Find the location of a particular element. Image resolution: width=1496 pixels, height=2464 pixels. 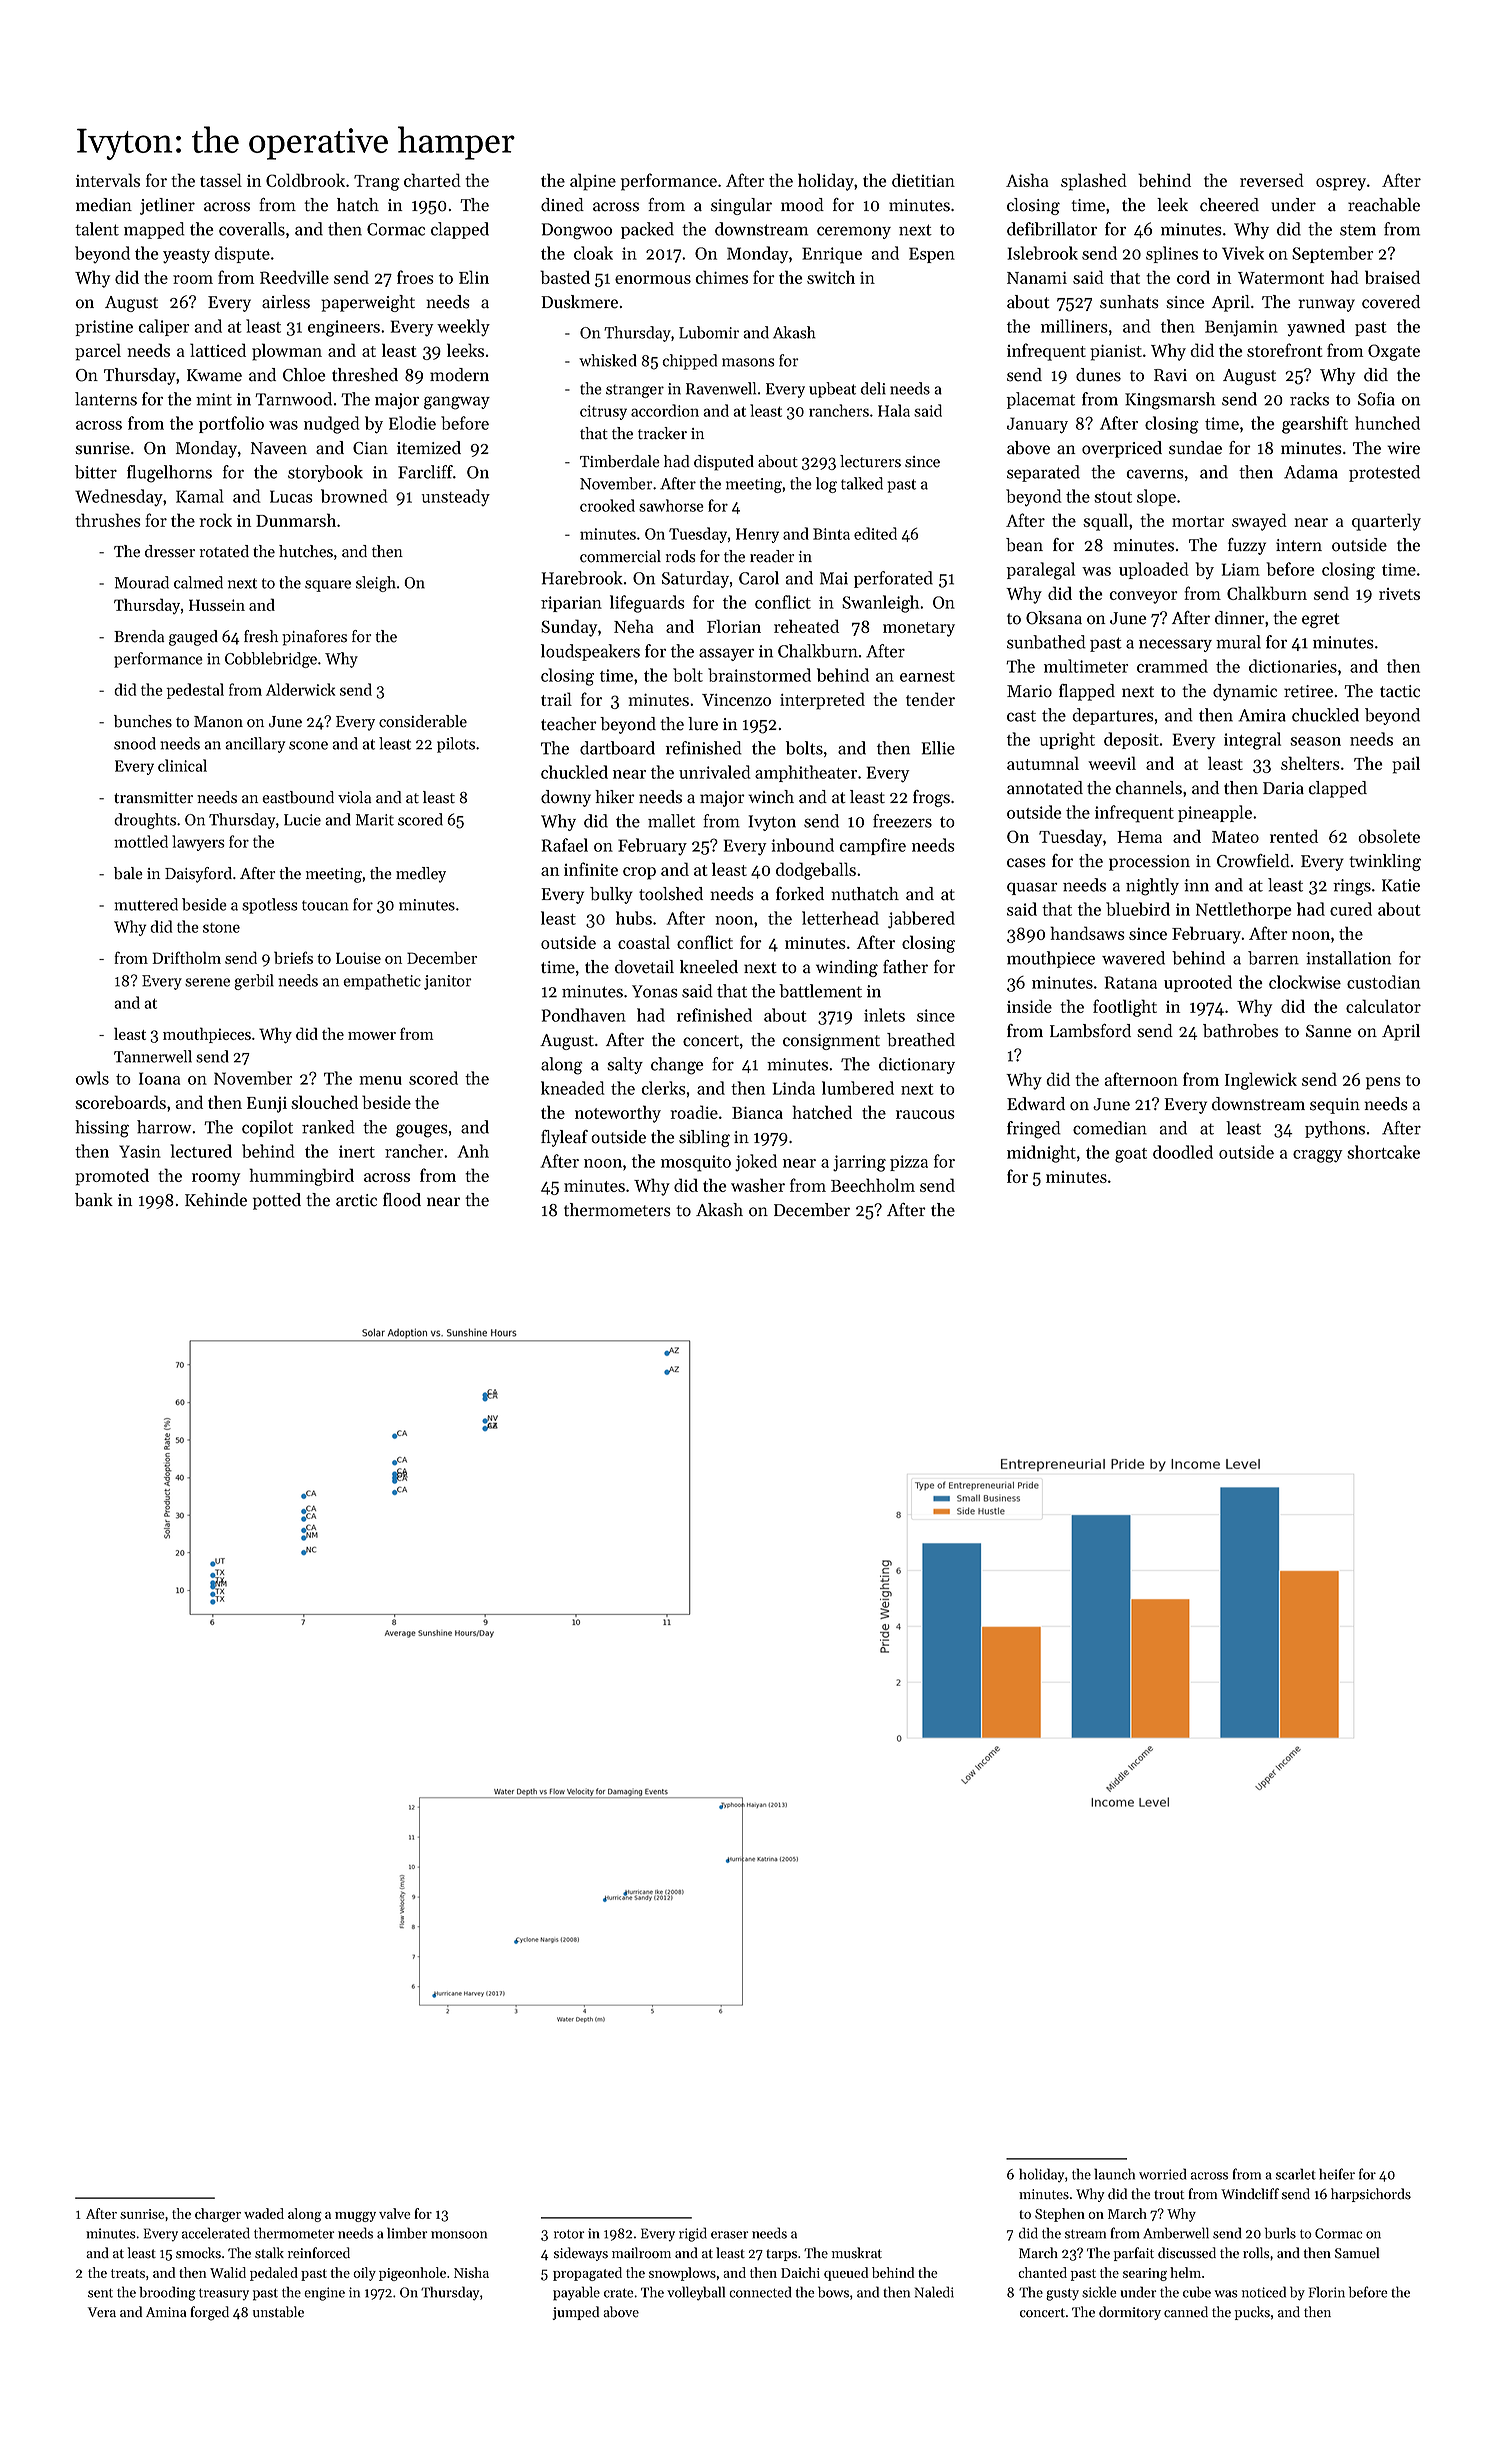

chipped is located at coordinates (689, 362).
